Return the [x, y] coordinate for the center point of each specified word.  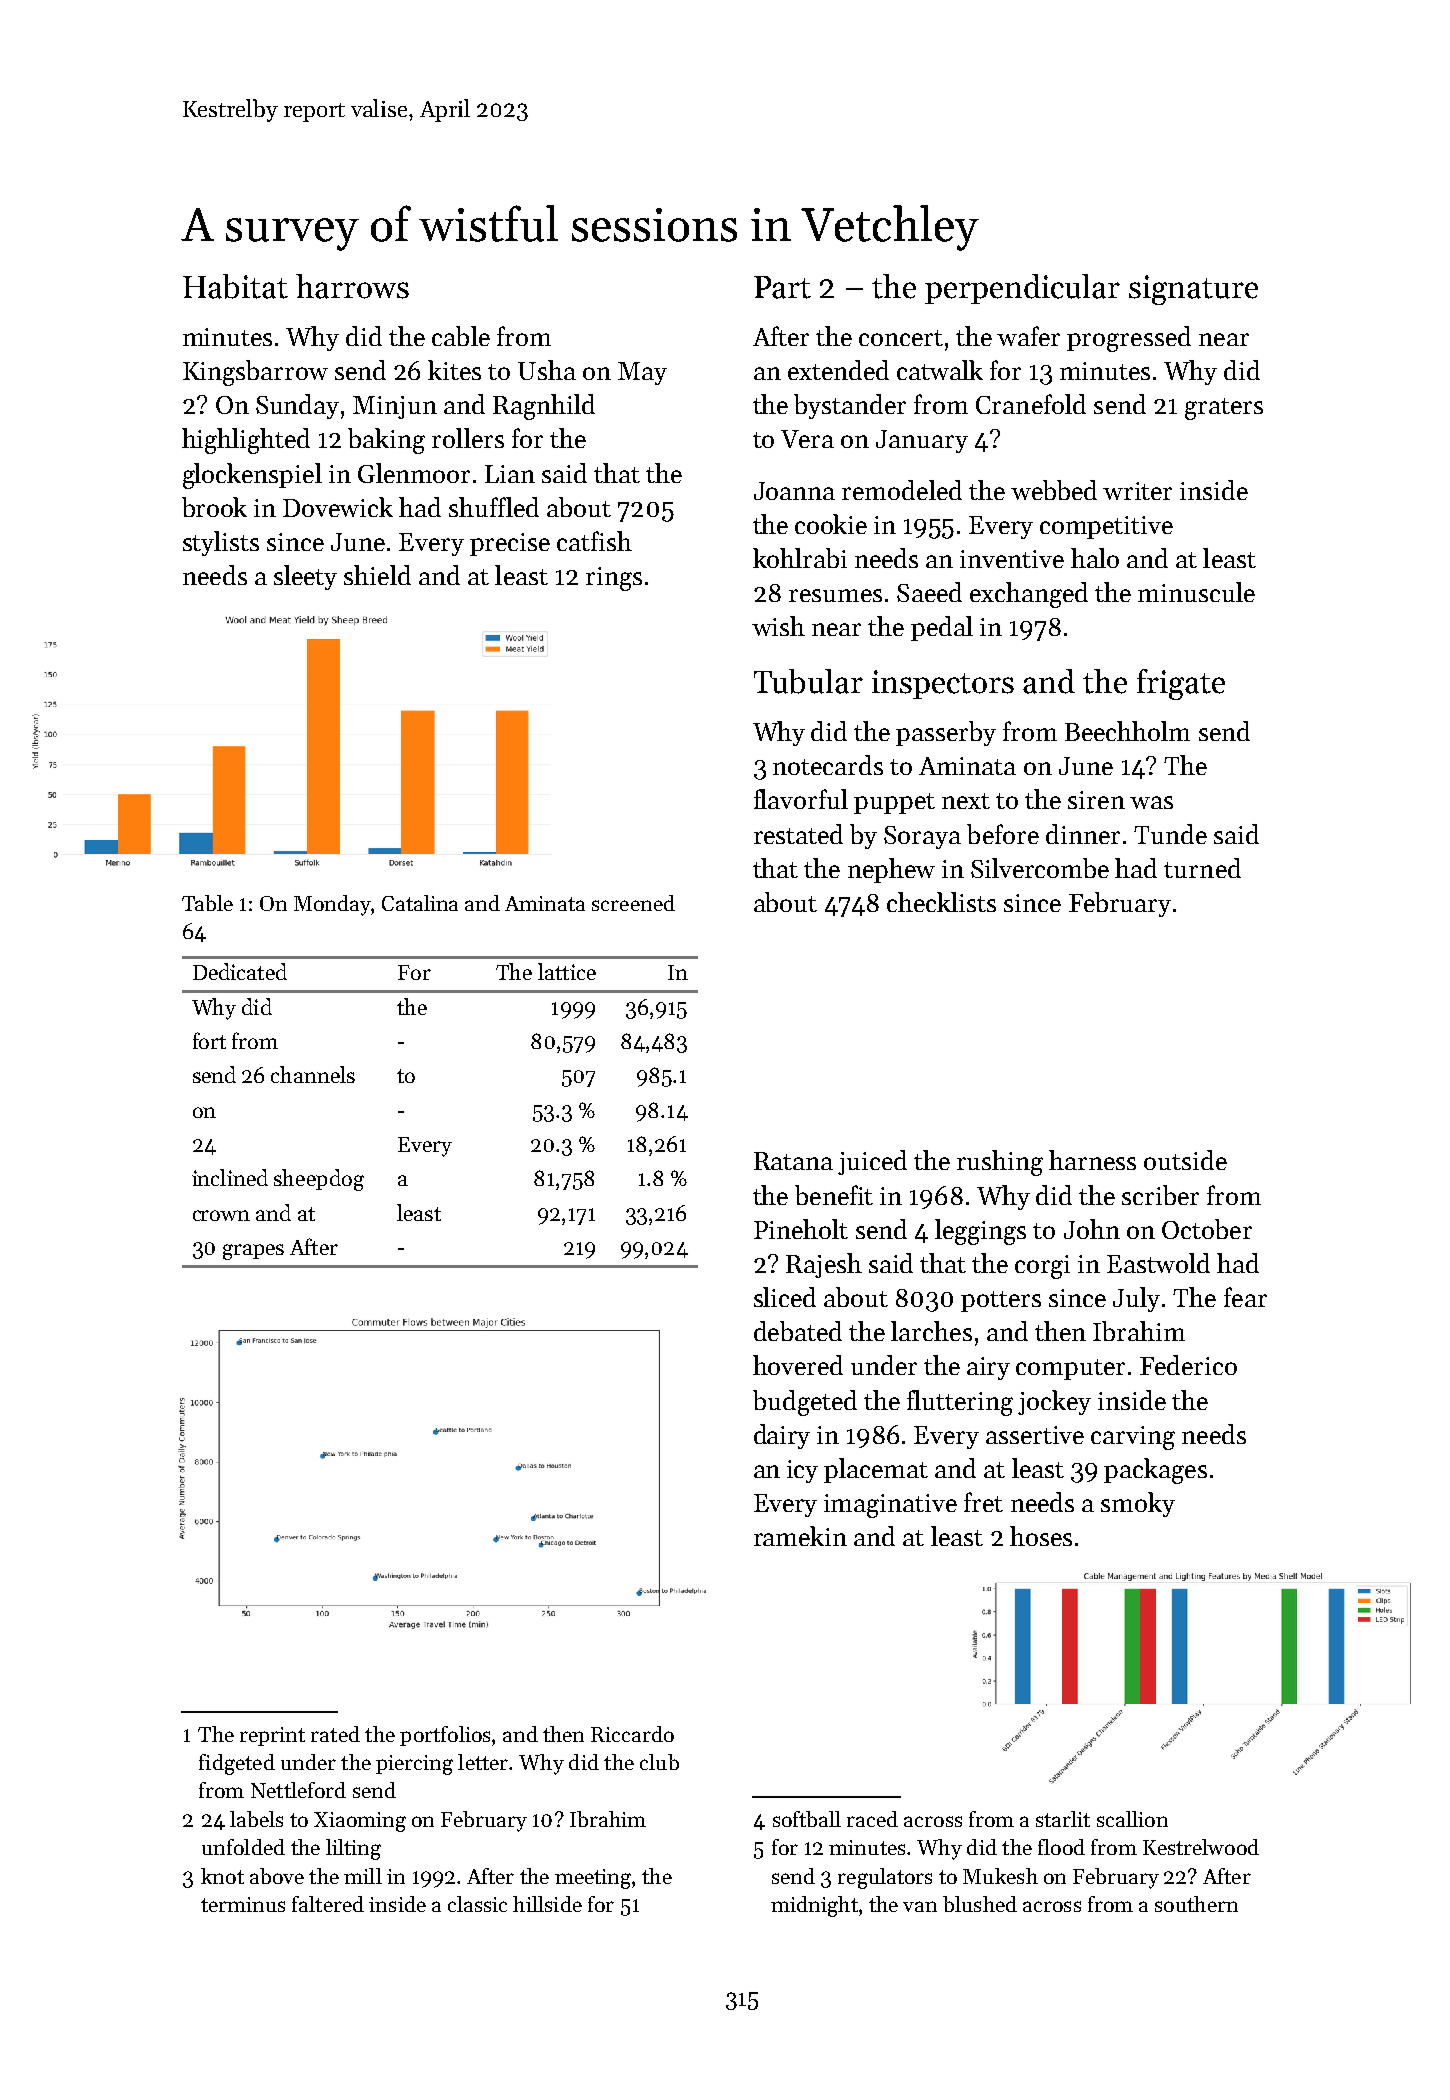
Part [782, 287]
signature [1193, 290]
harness [1092, 1160]
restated [798, 834]
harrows [352, 286]
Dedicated [240, 971]
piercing [414, 1765]
